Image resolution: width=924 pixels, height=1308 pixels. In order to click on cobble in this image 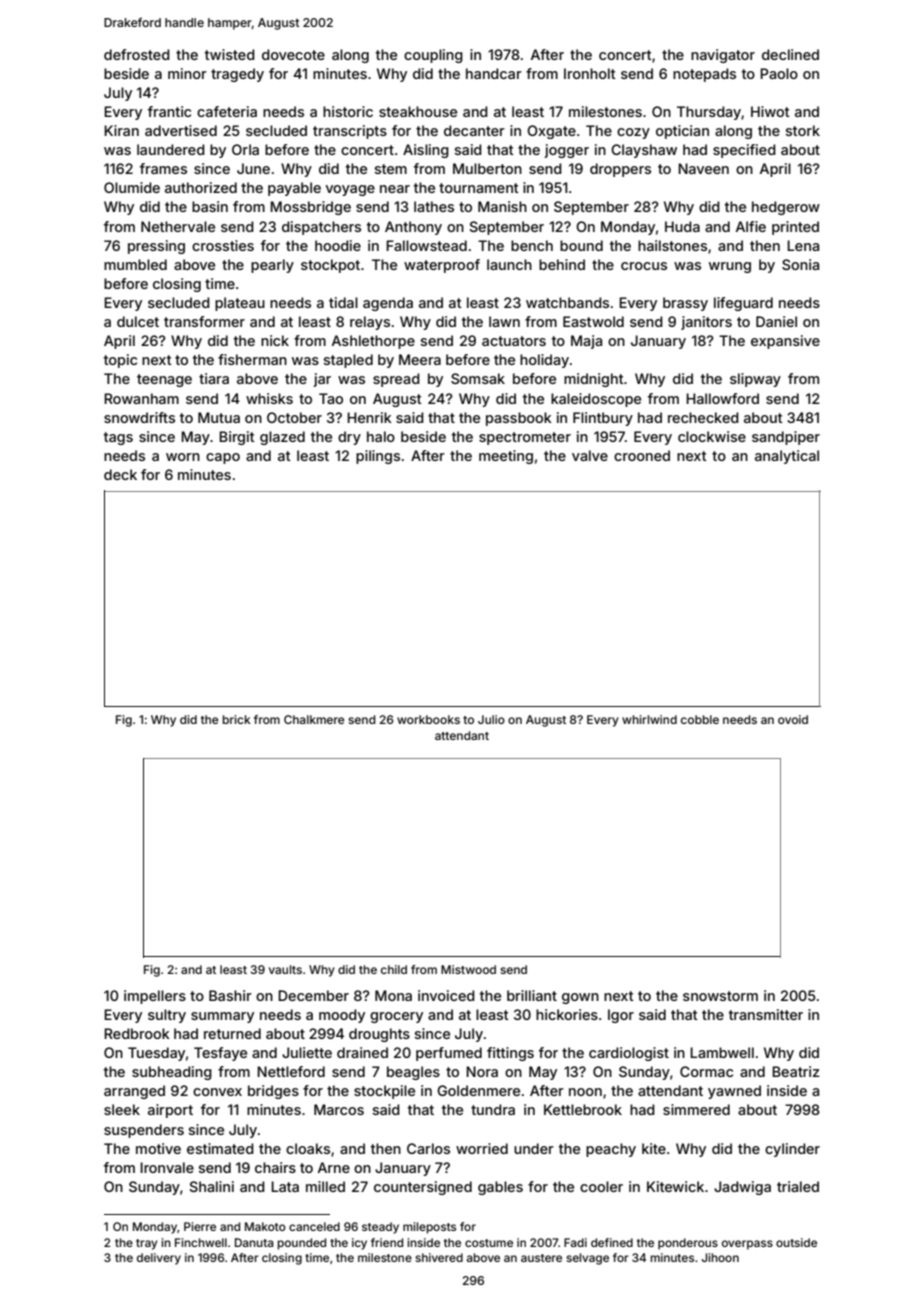, I will do `click(700, 719)`.
